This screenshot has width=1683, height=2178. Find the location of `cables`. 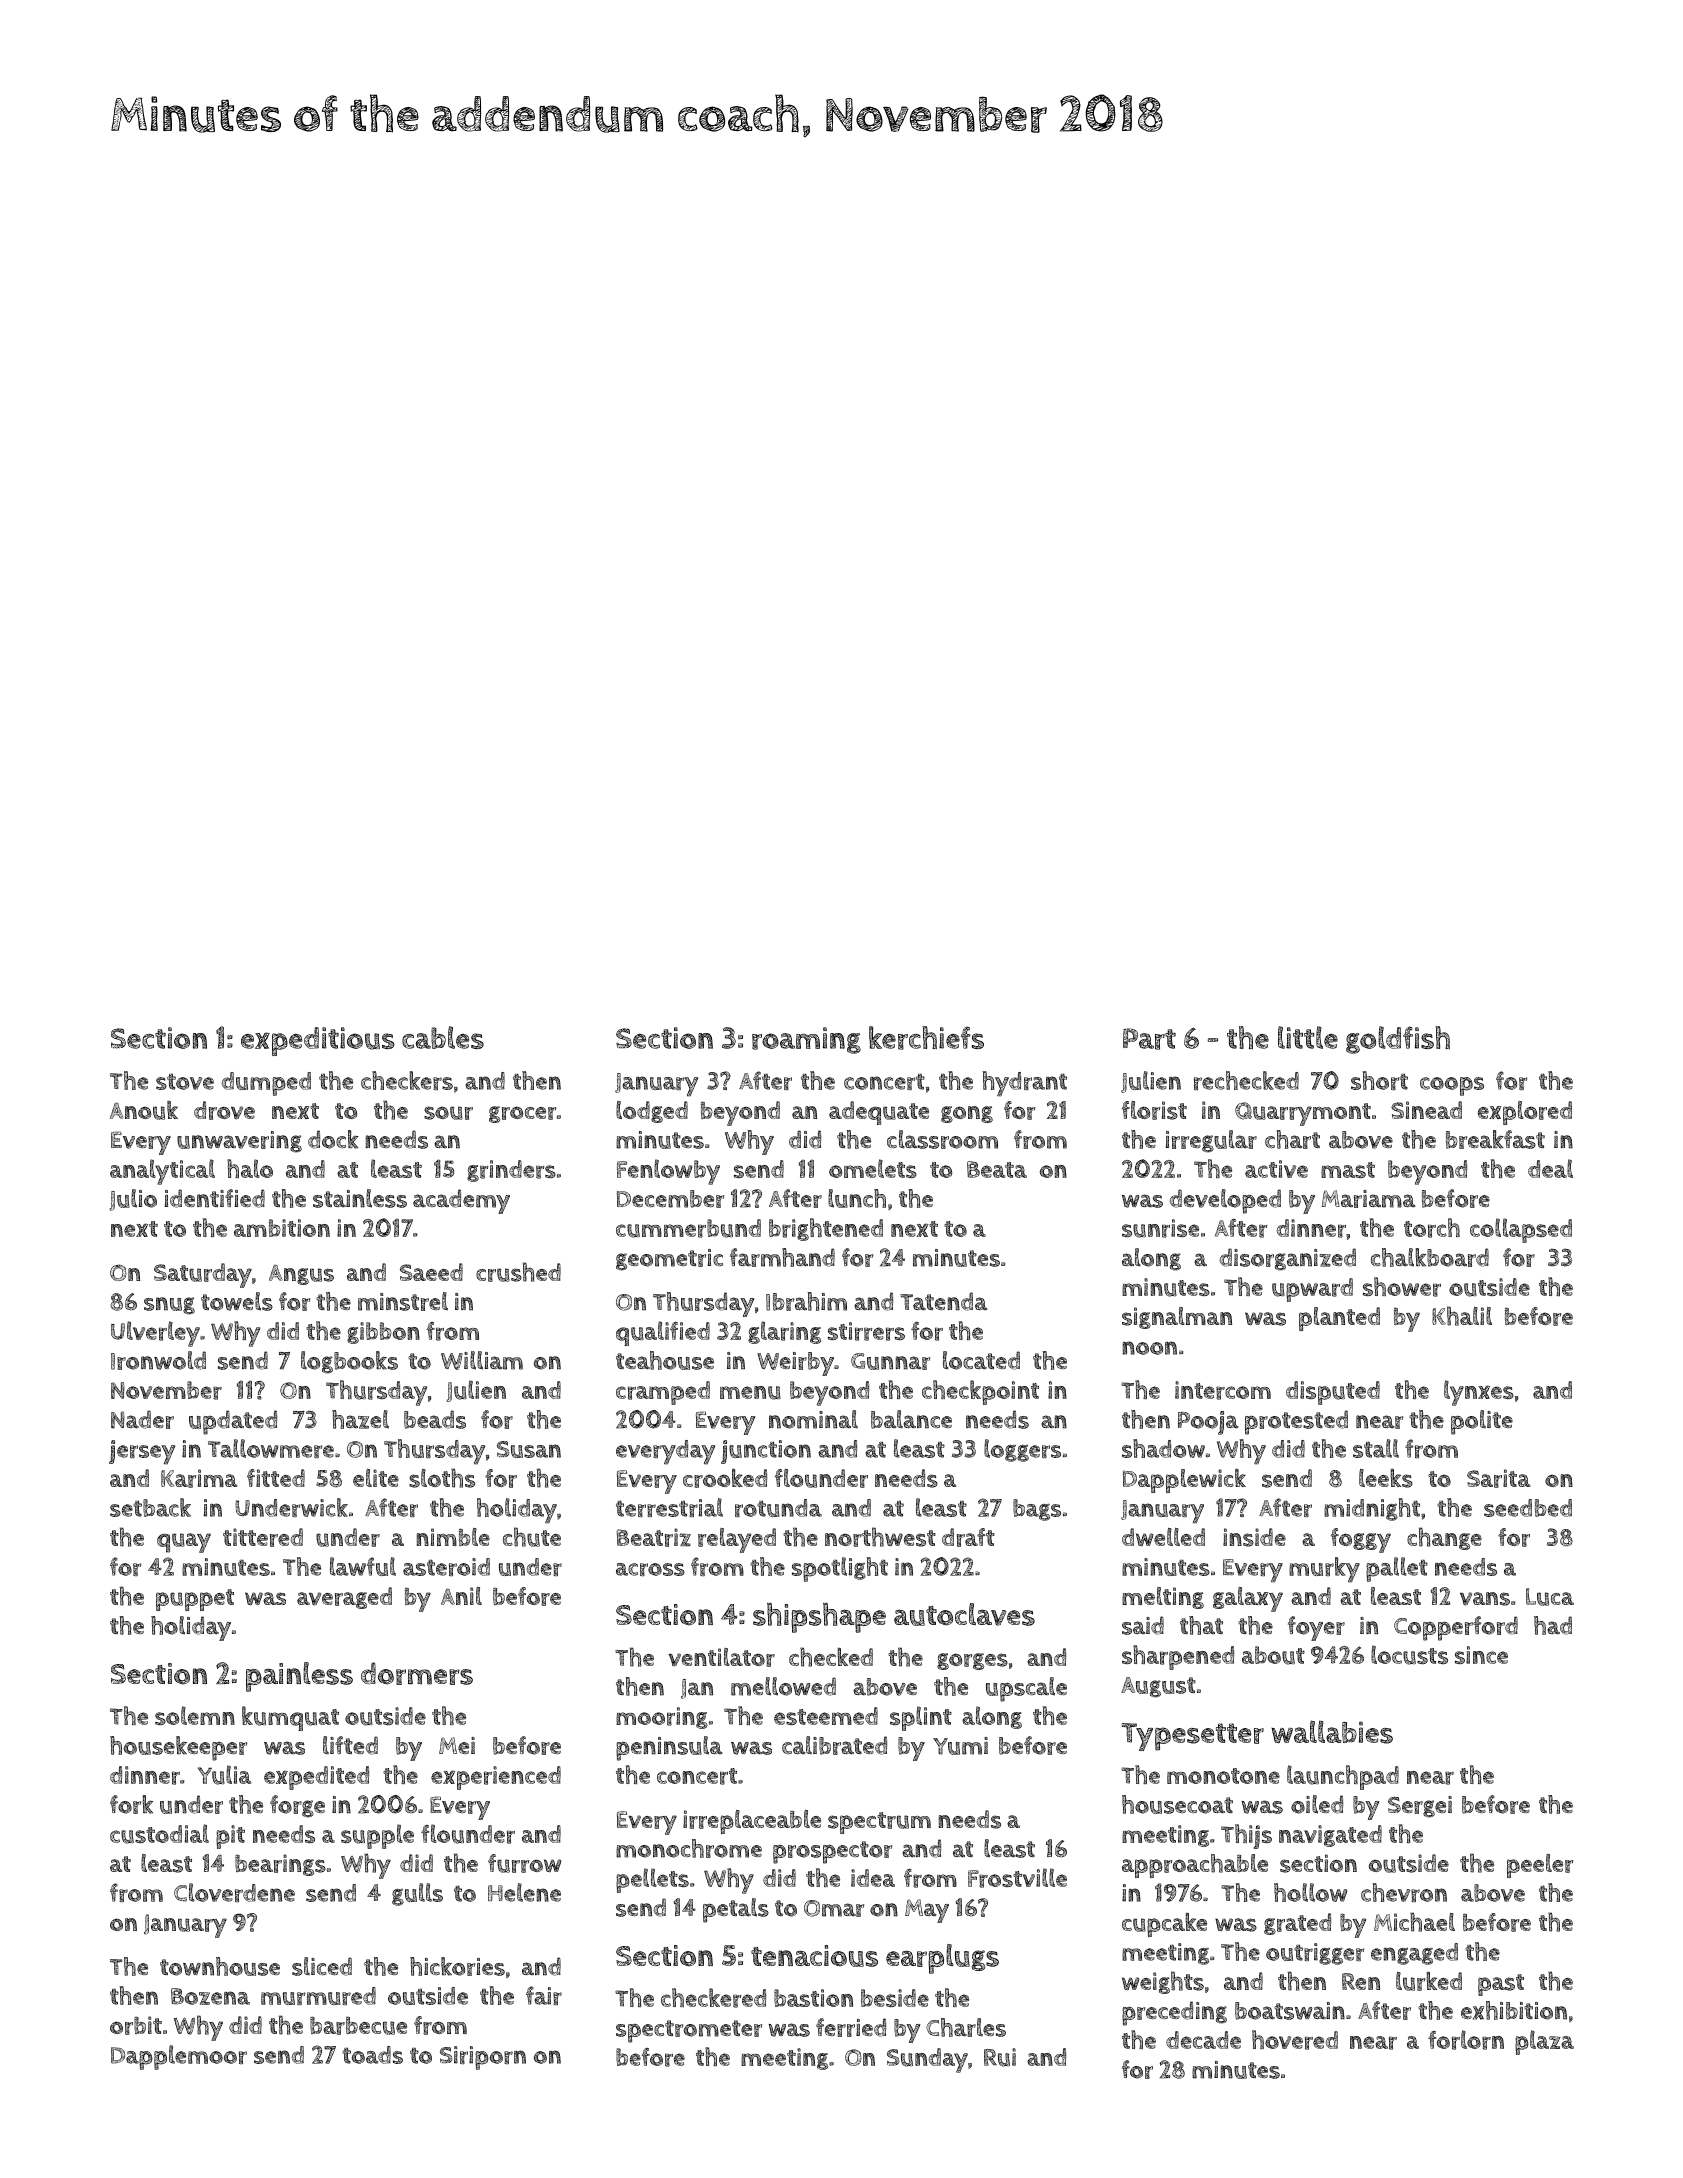

cables is located at coordinates (443, 1037).
